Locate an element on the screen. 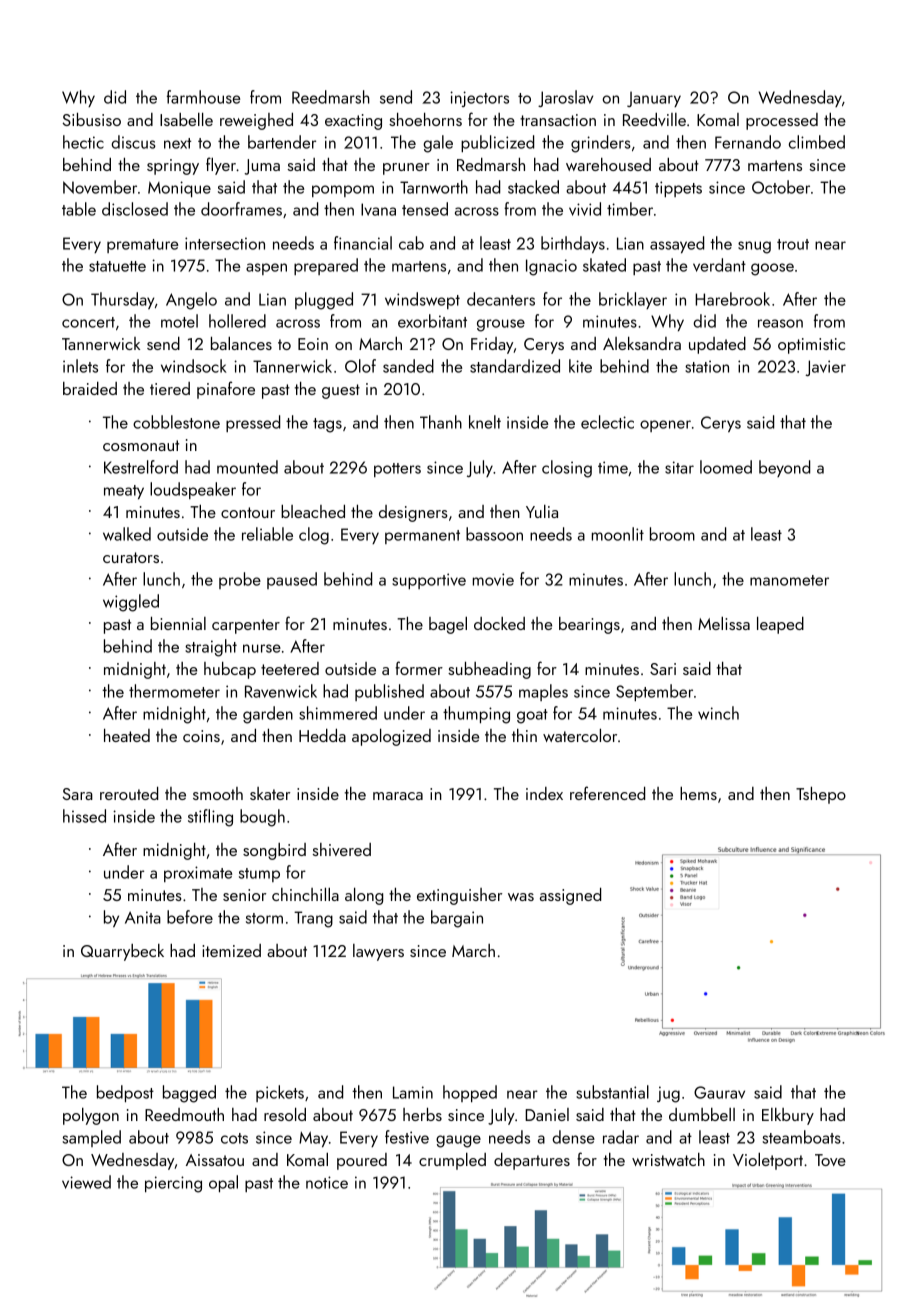  Sibusiso is located at coordinates (91, 119).
